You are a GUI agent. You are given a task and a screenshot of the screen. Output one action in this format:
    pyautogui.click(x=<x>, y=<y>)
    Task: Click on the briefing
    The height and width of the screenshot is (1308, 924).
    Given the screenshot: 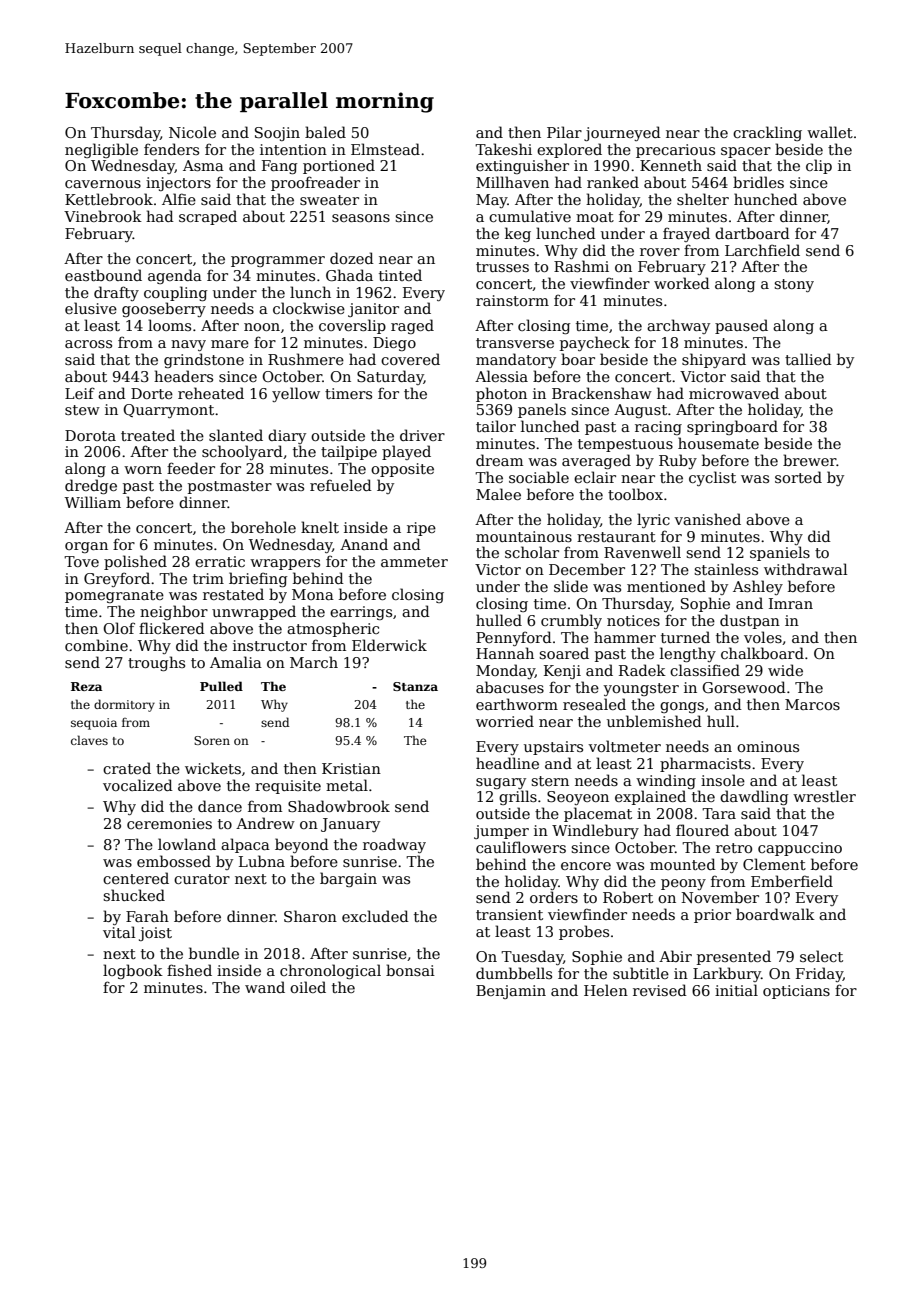 What is the action you would take?
    pyautogui.click(x=258, y=579)
